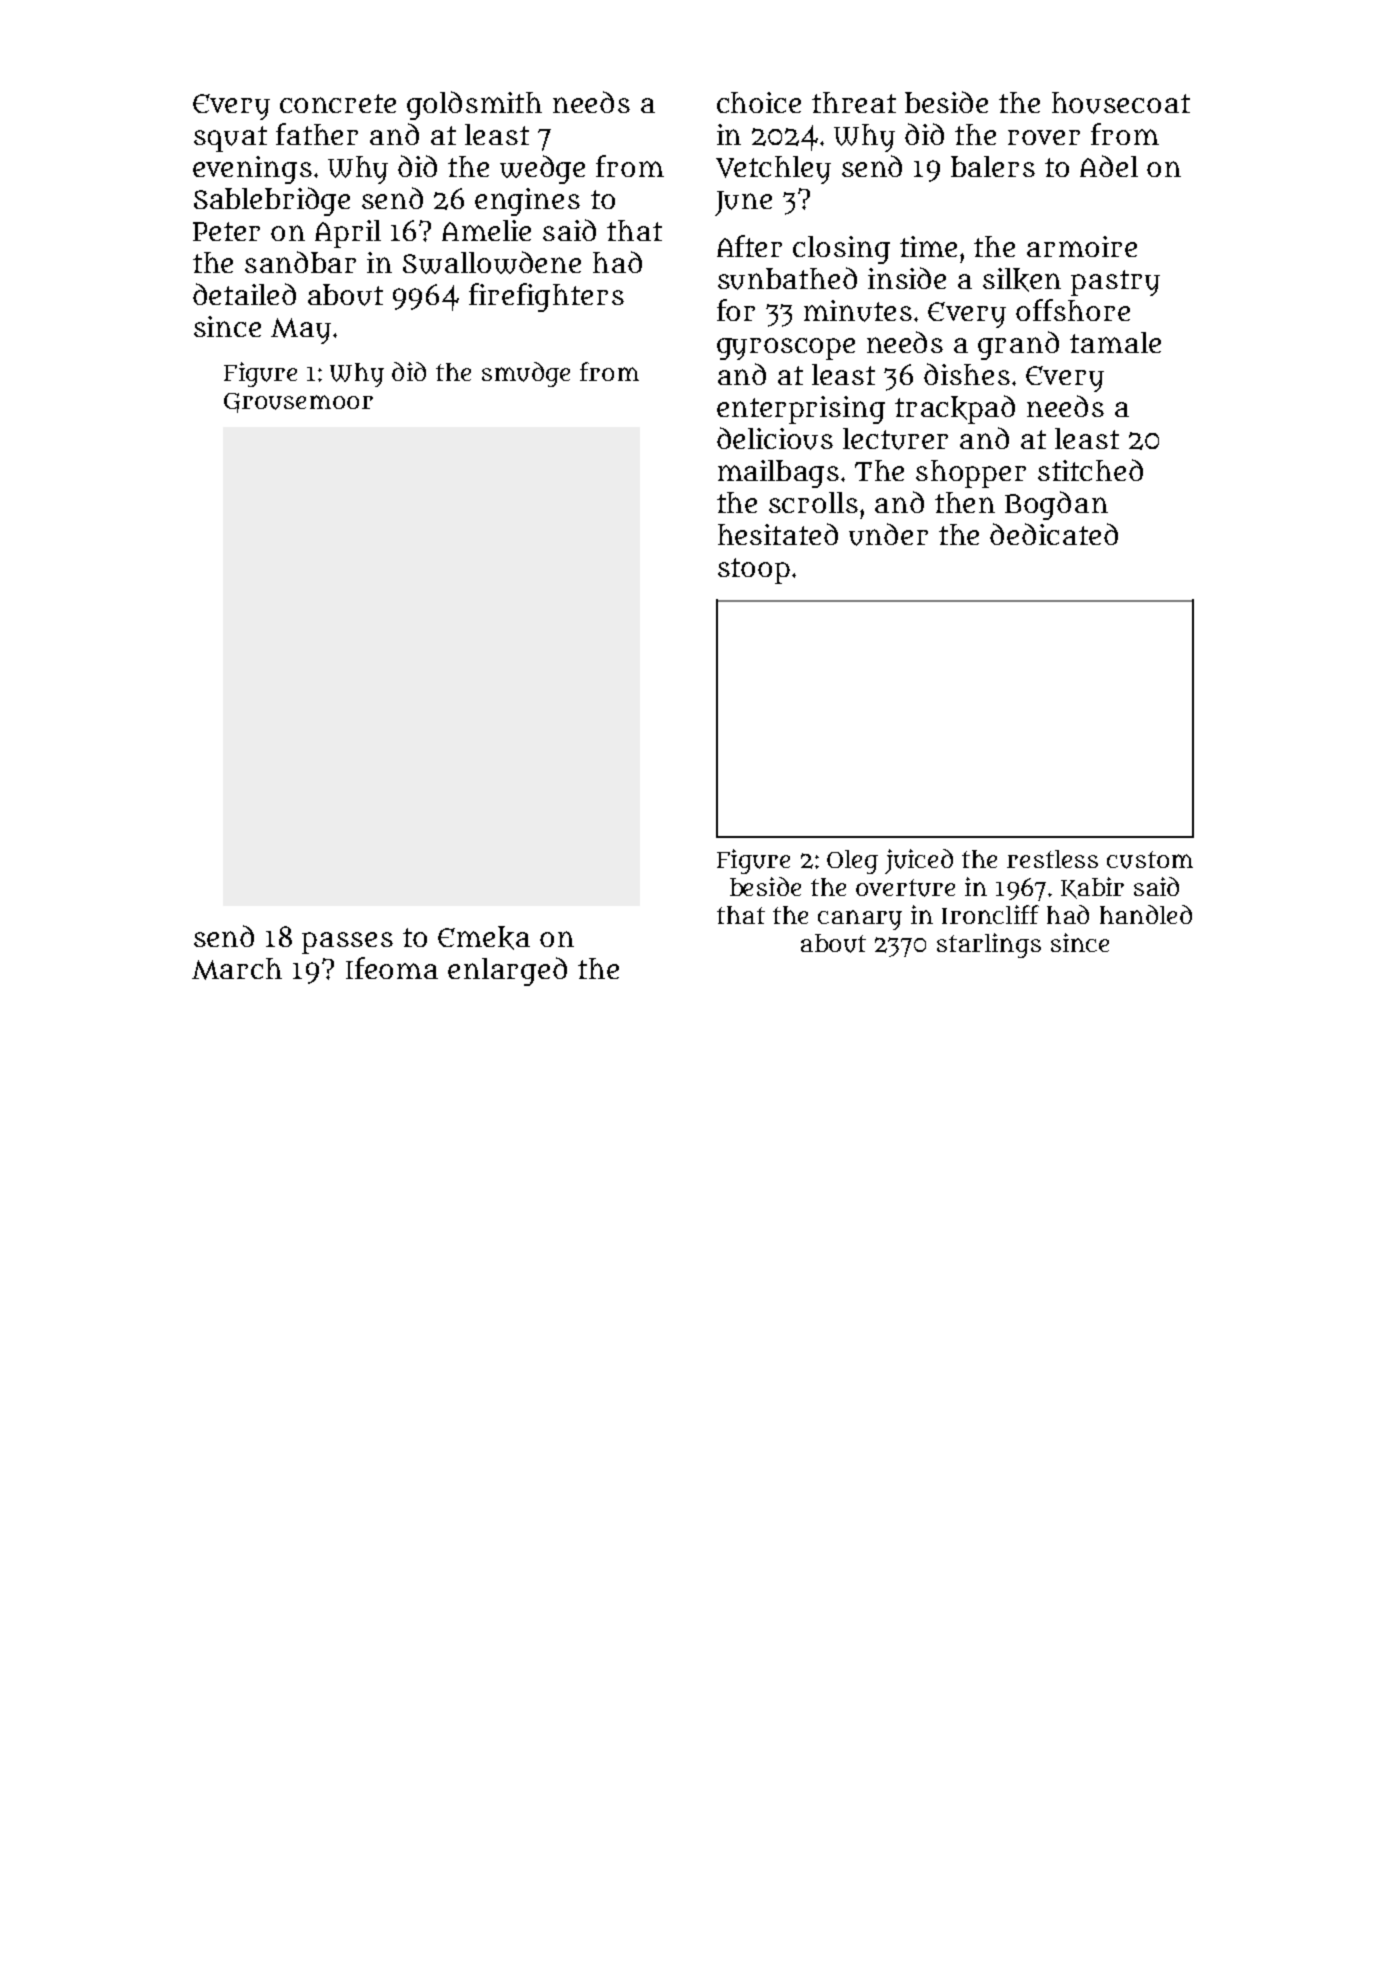 The height and width of the image is (1969, 1386). What do you see at coordinates (474, 105) in the image?
I see `goldsmith` at bounding box center [474, 105].
